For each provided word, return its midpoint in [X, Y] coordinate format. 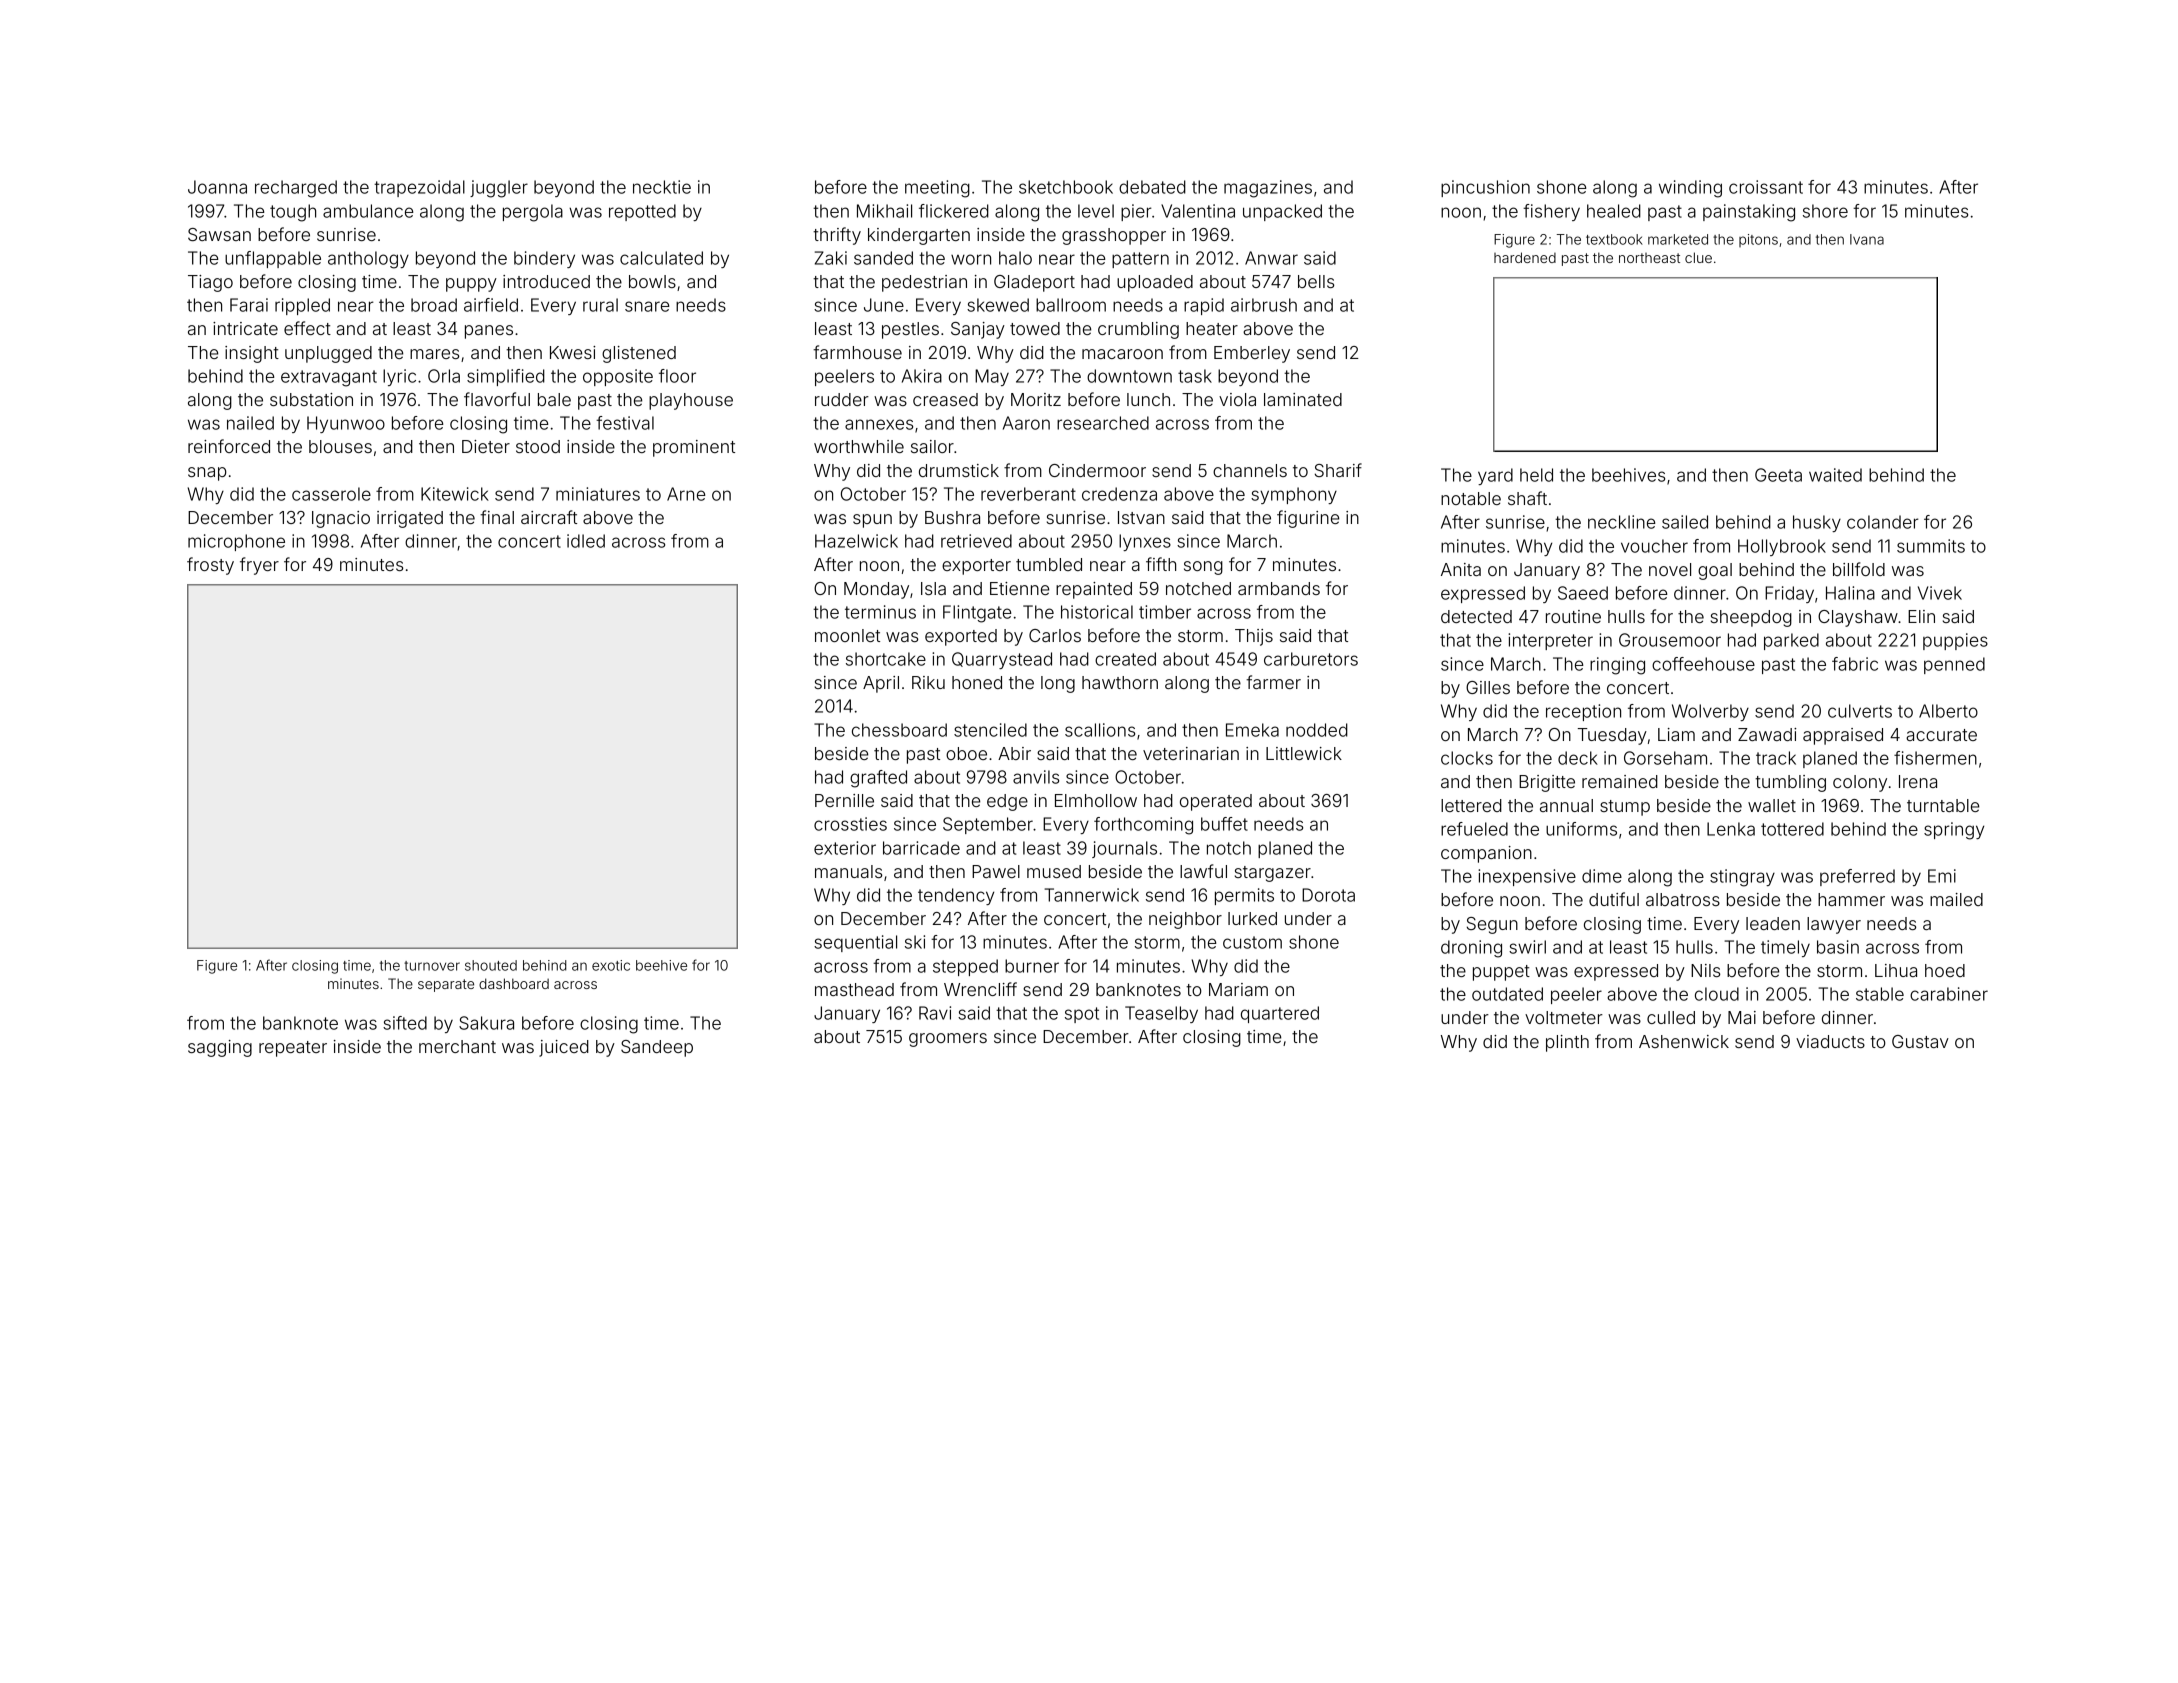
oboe [966, 753]
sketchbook [1066, 187]
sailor [932, 446]
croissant [1766, 187]
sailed [1685, 522]
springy [1954, 831]
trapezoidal [419, 188]
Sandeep [657, 1048]
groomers [948, 1040]
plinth [1567, 1043]
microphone [236, 542]
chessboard [899, 730]
